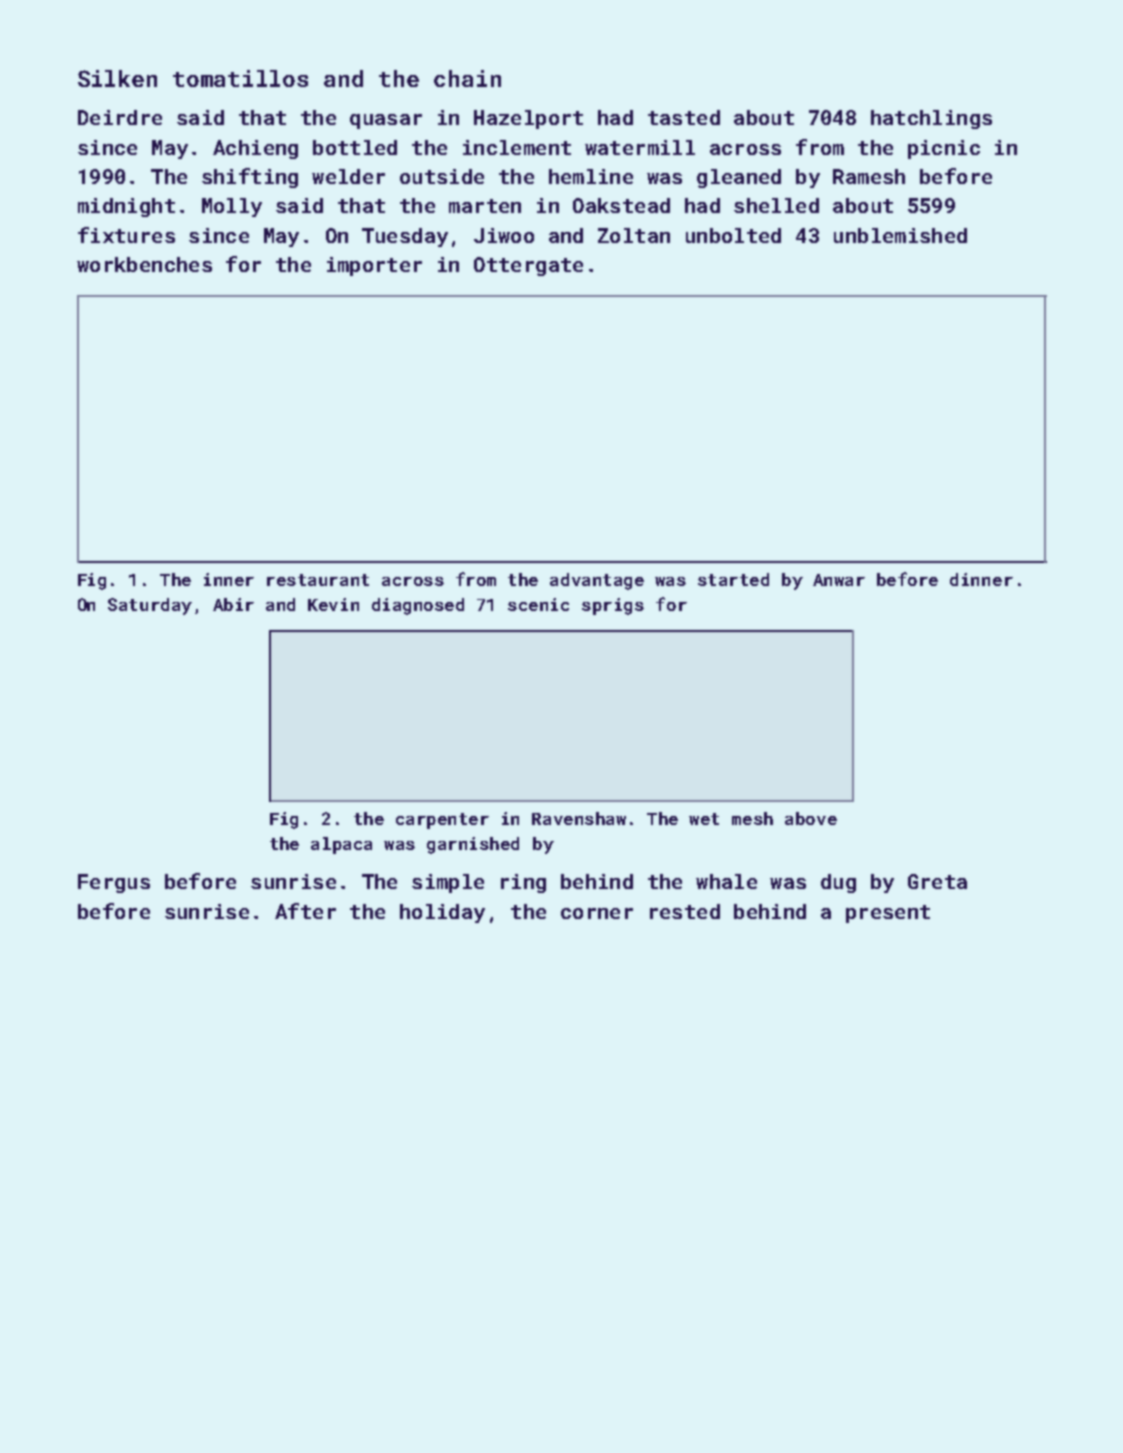  I want to click on Ottergate, so click(528, 266).
